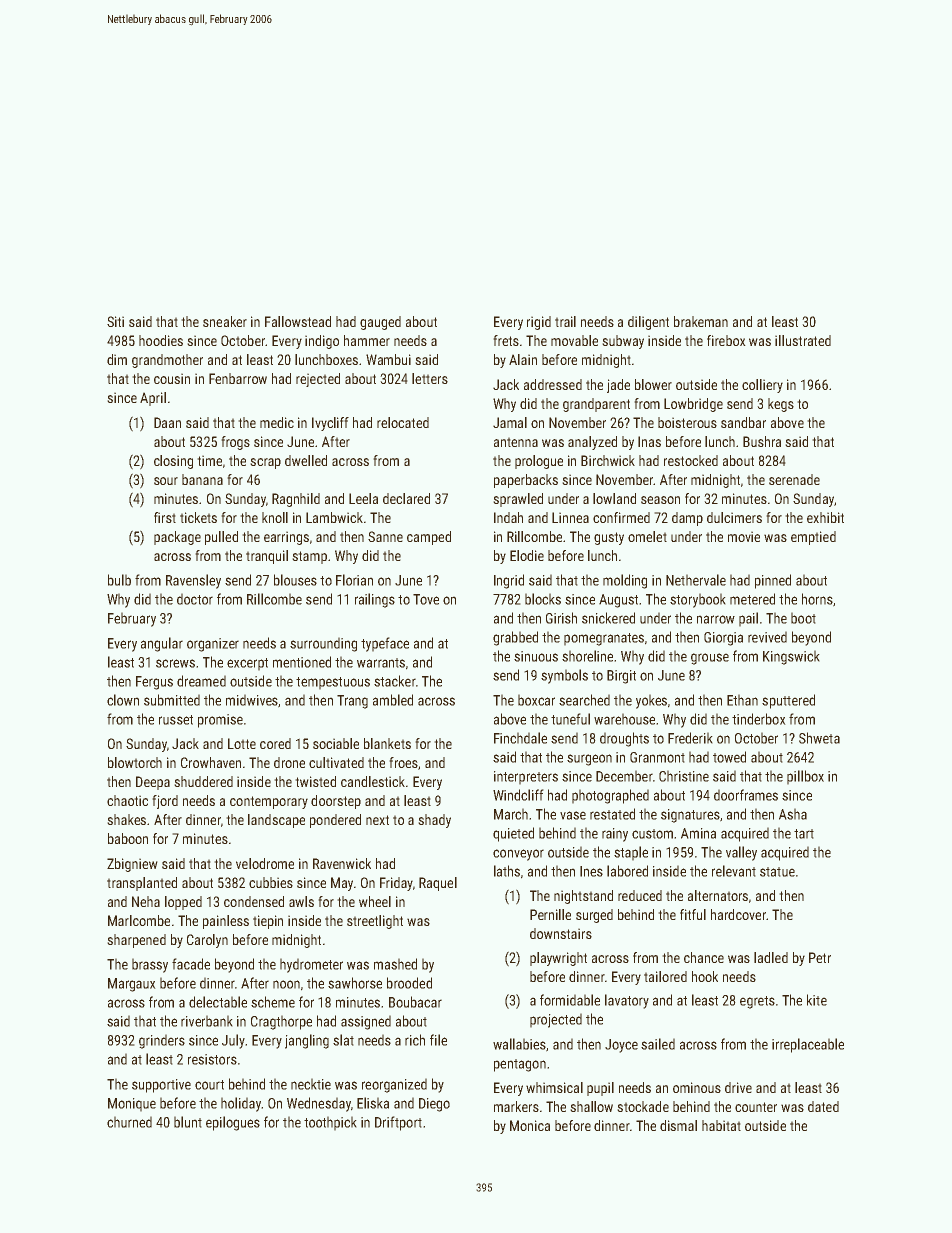  Describe the element at coordinates (238, 378) in the screenshot. I see `Fenbarrow` at that location.
